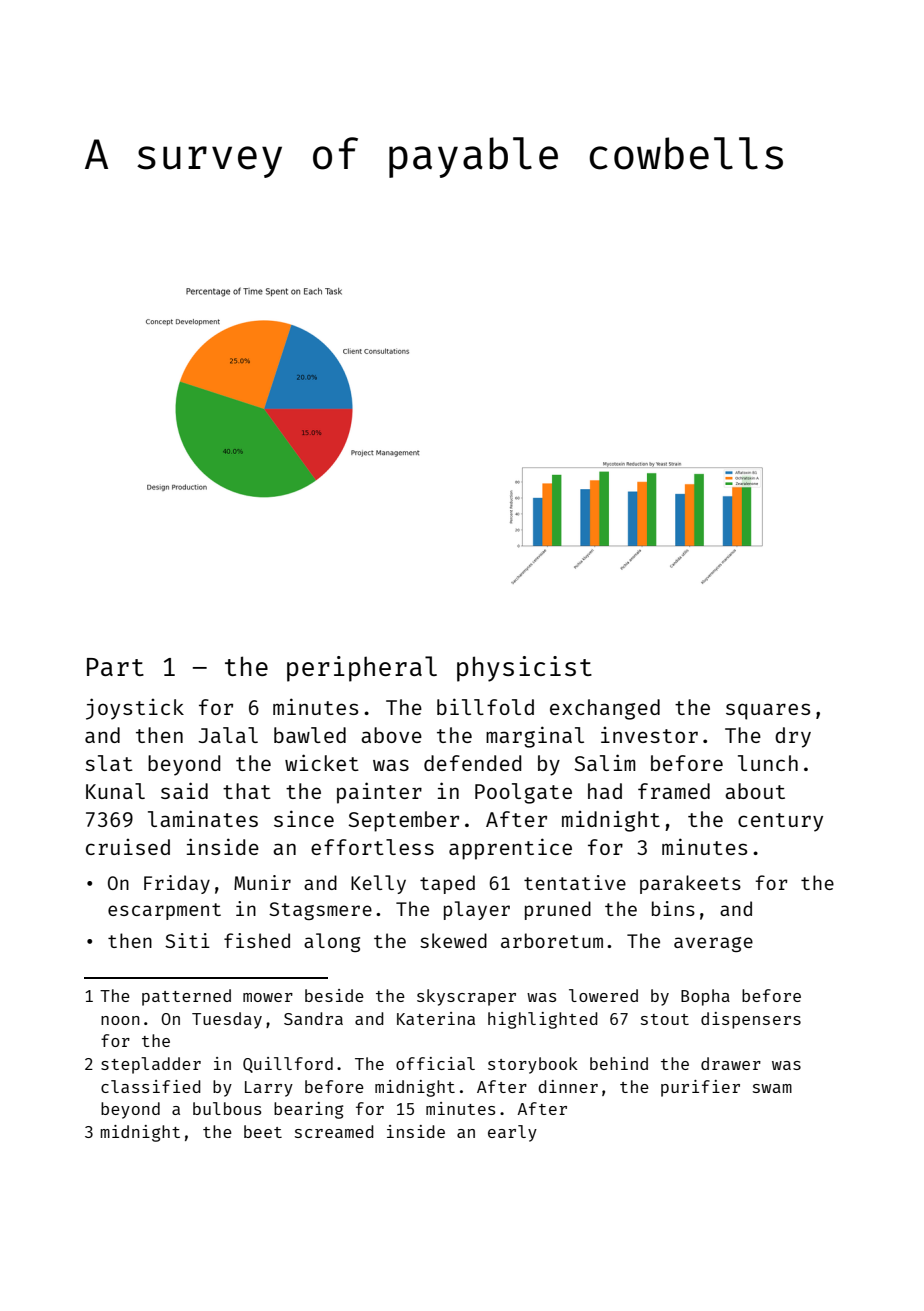  Describe the element at coordinates (512, 1133) in the image. I see `early` at that location.
